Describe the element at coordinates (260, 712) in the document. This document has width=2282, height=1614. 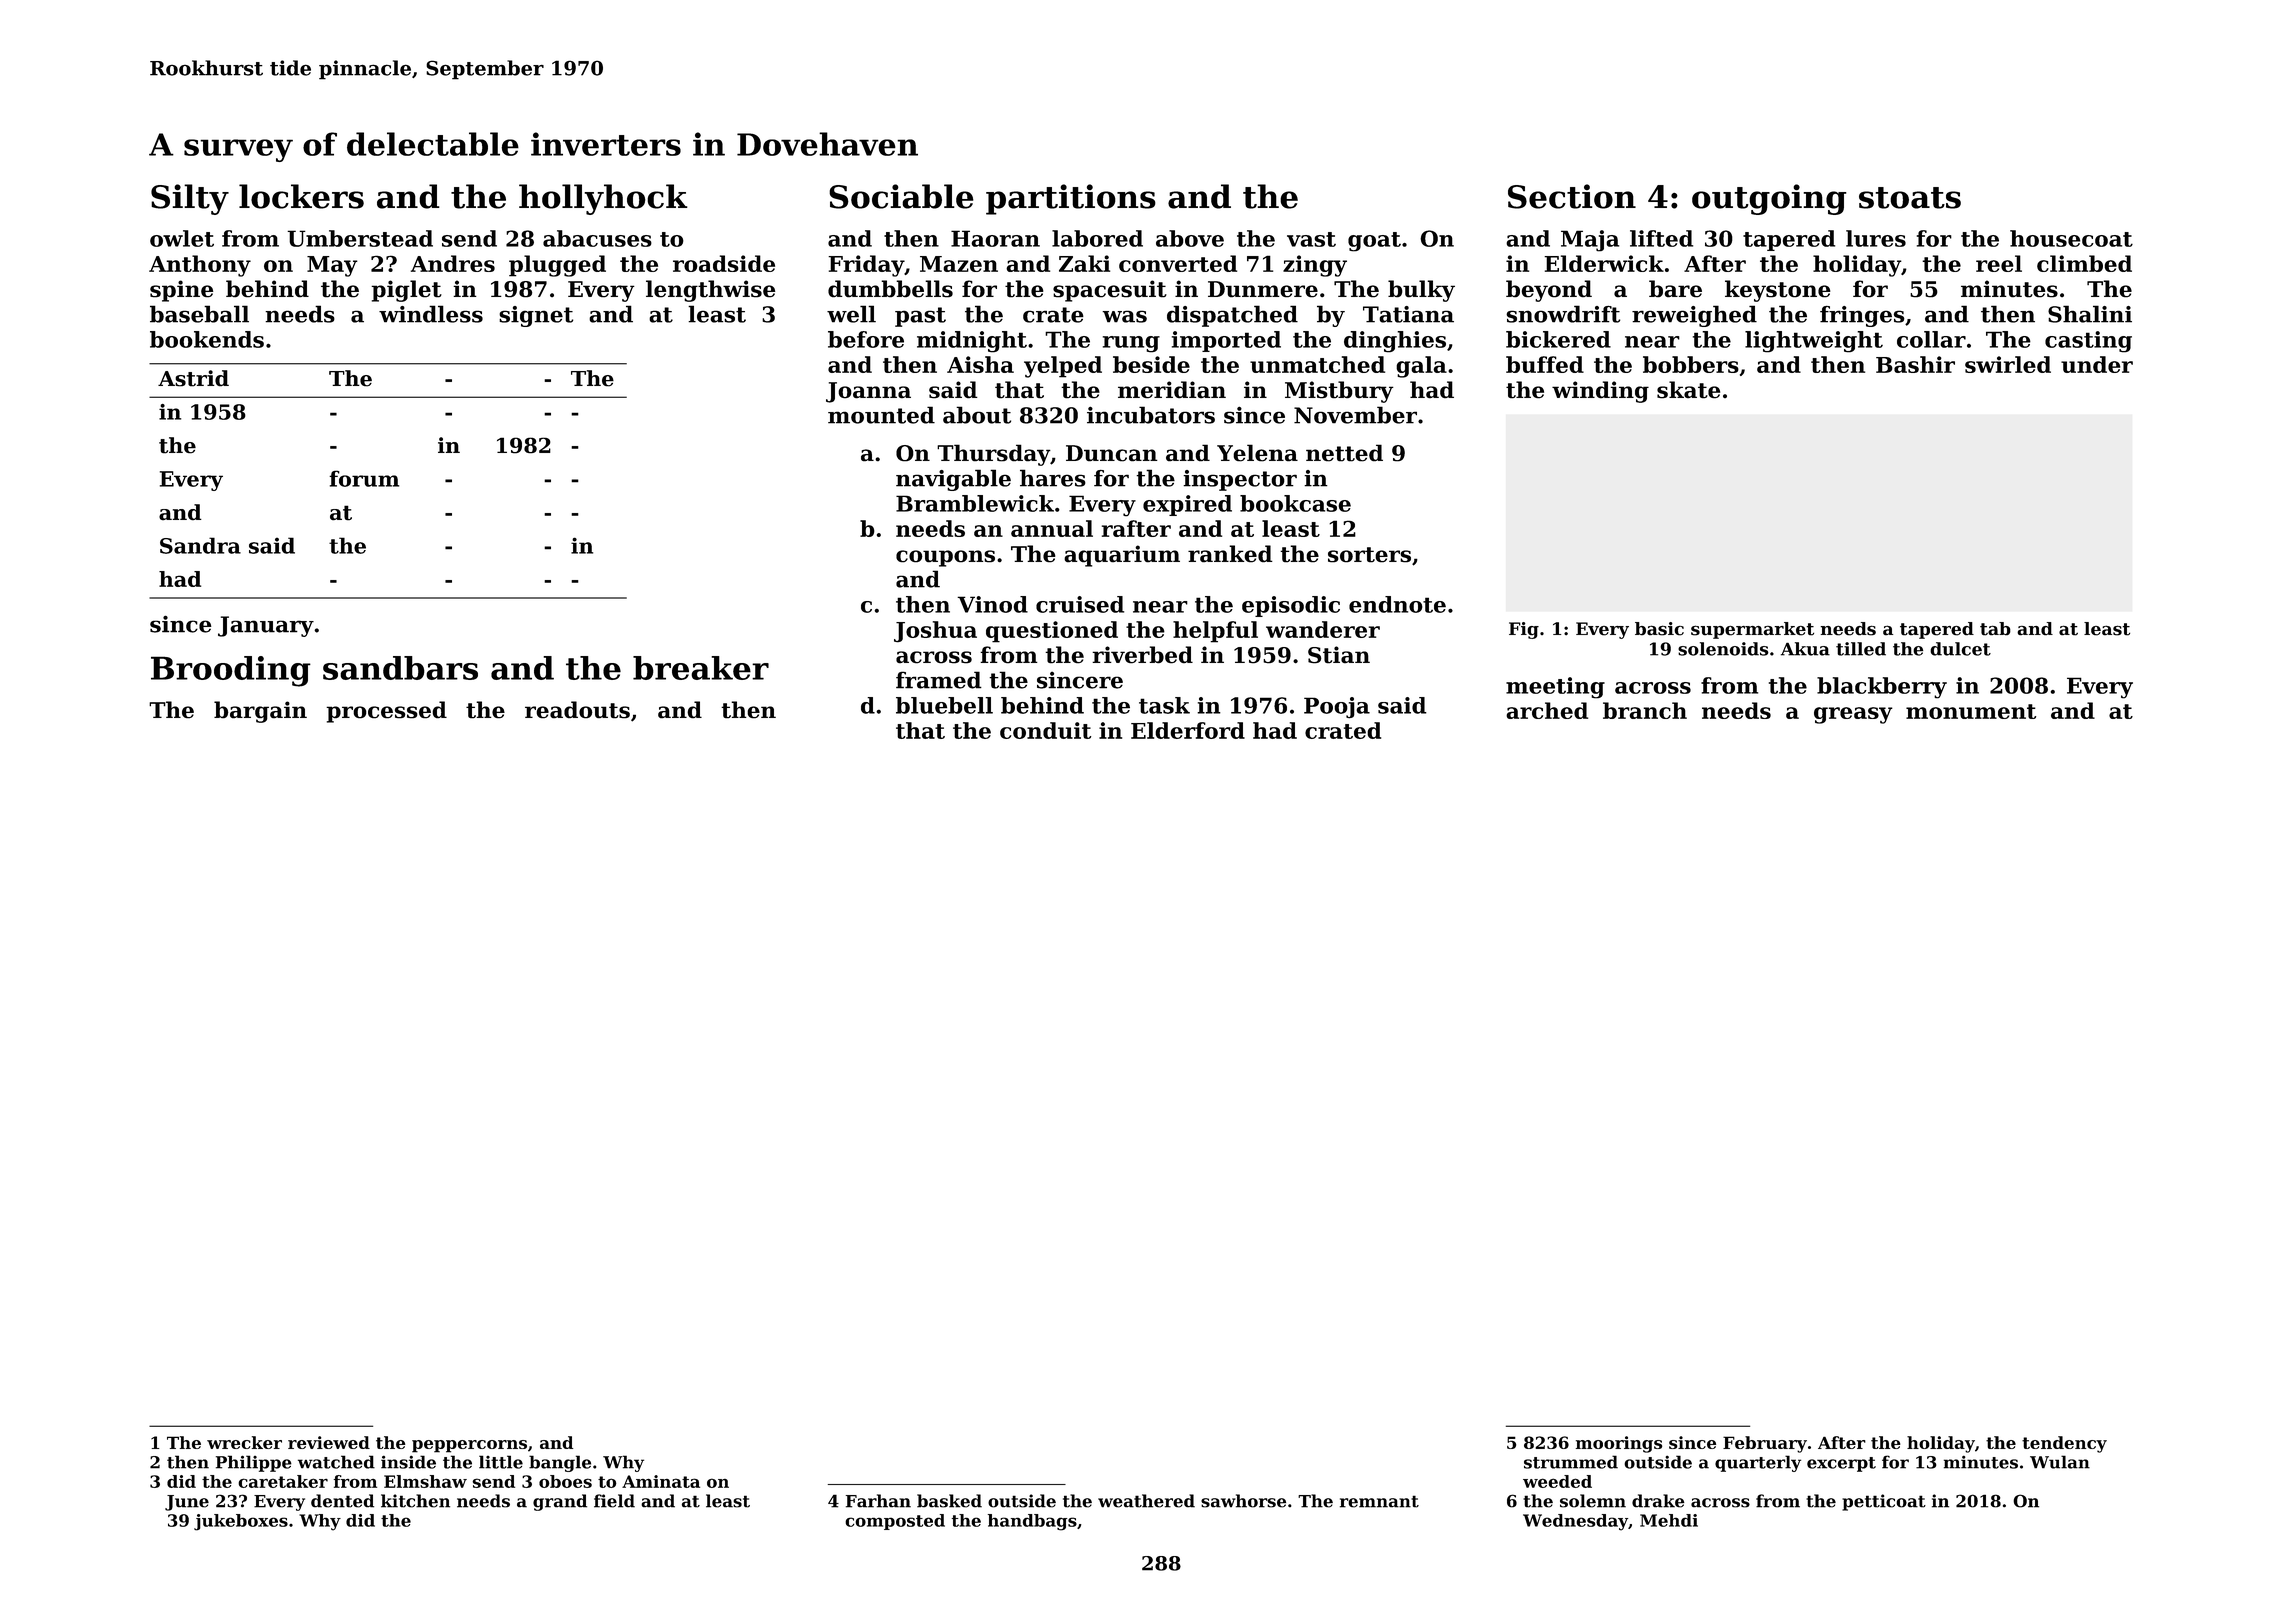
I see `bargain` at that location.
